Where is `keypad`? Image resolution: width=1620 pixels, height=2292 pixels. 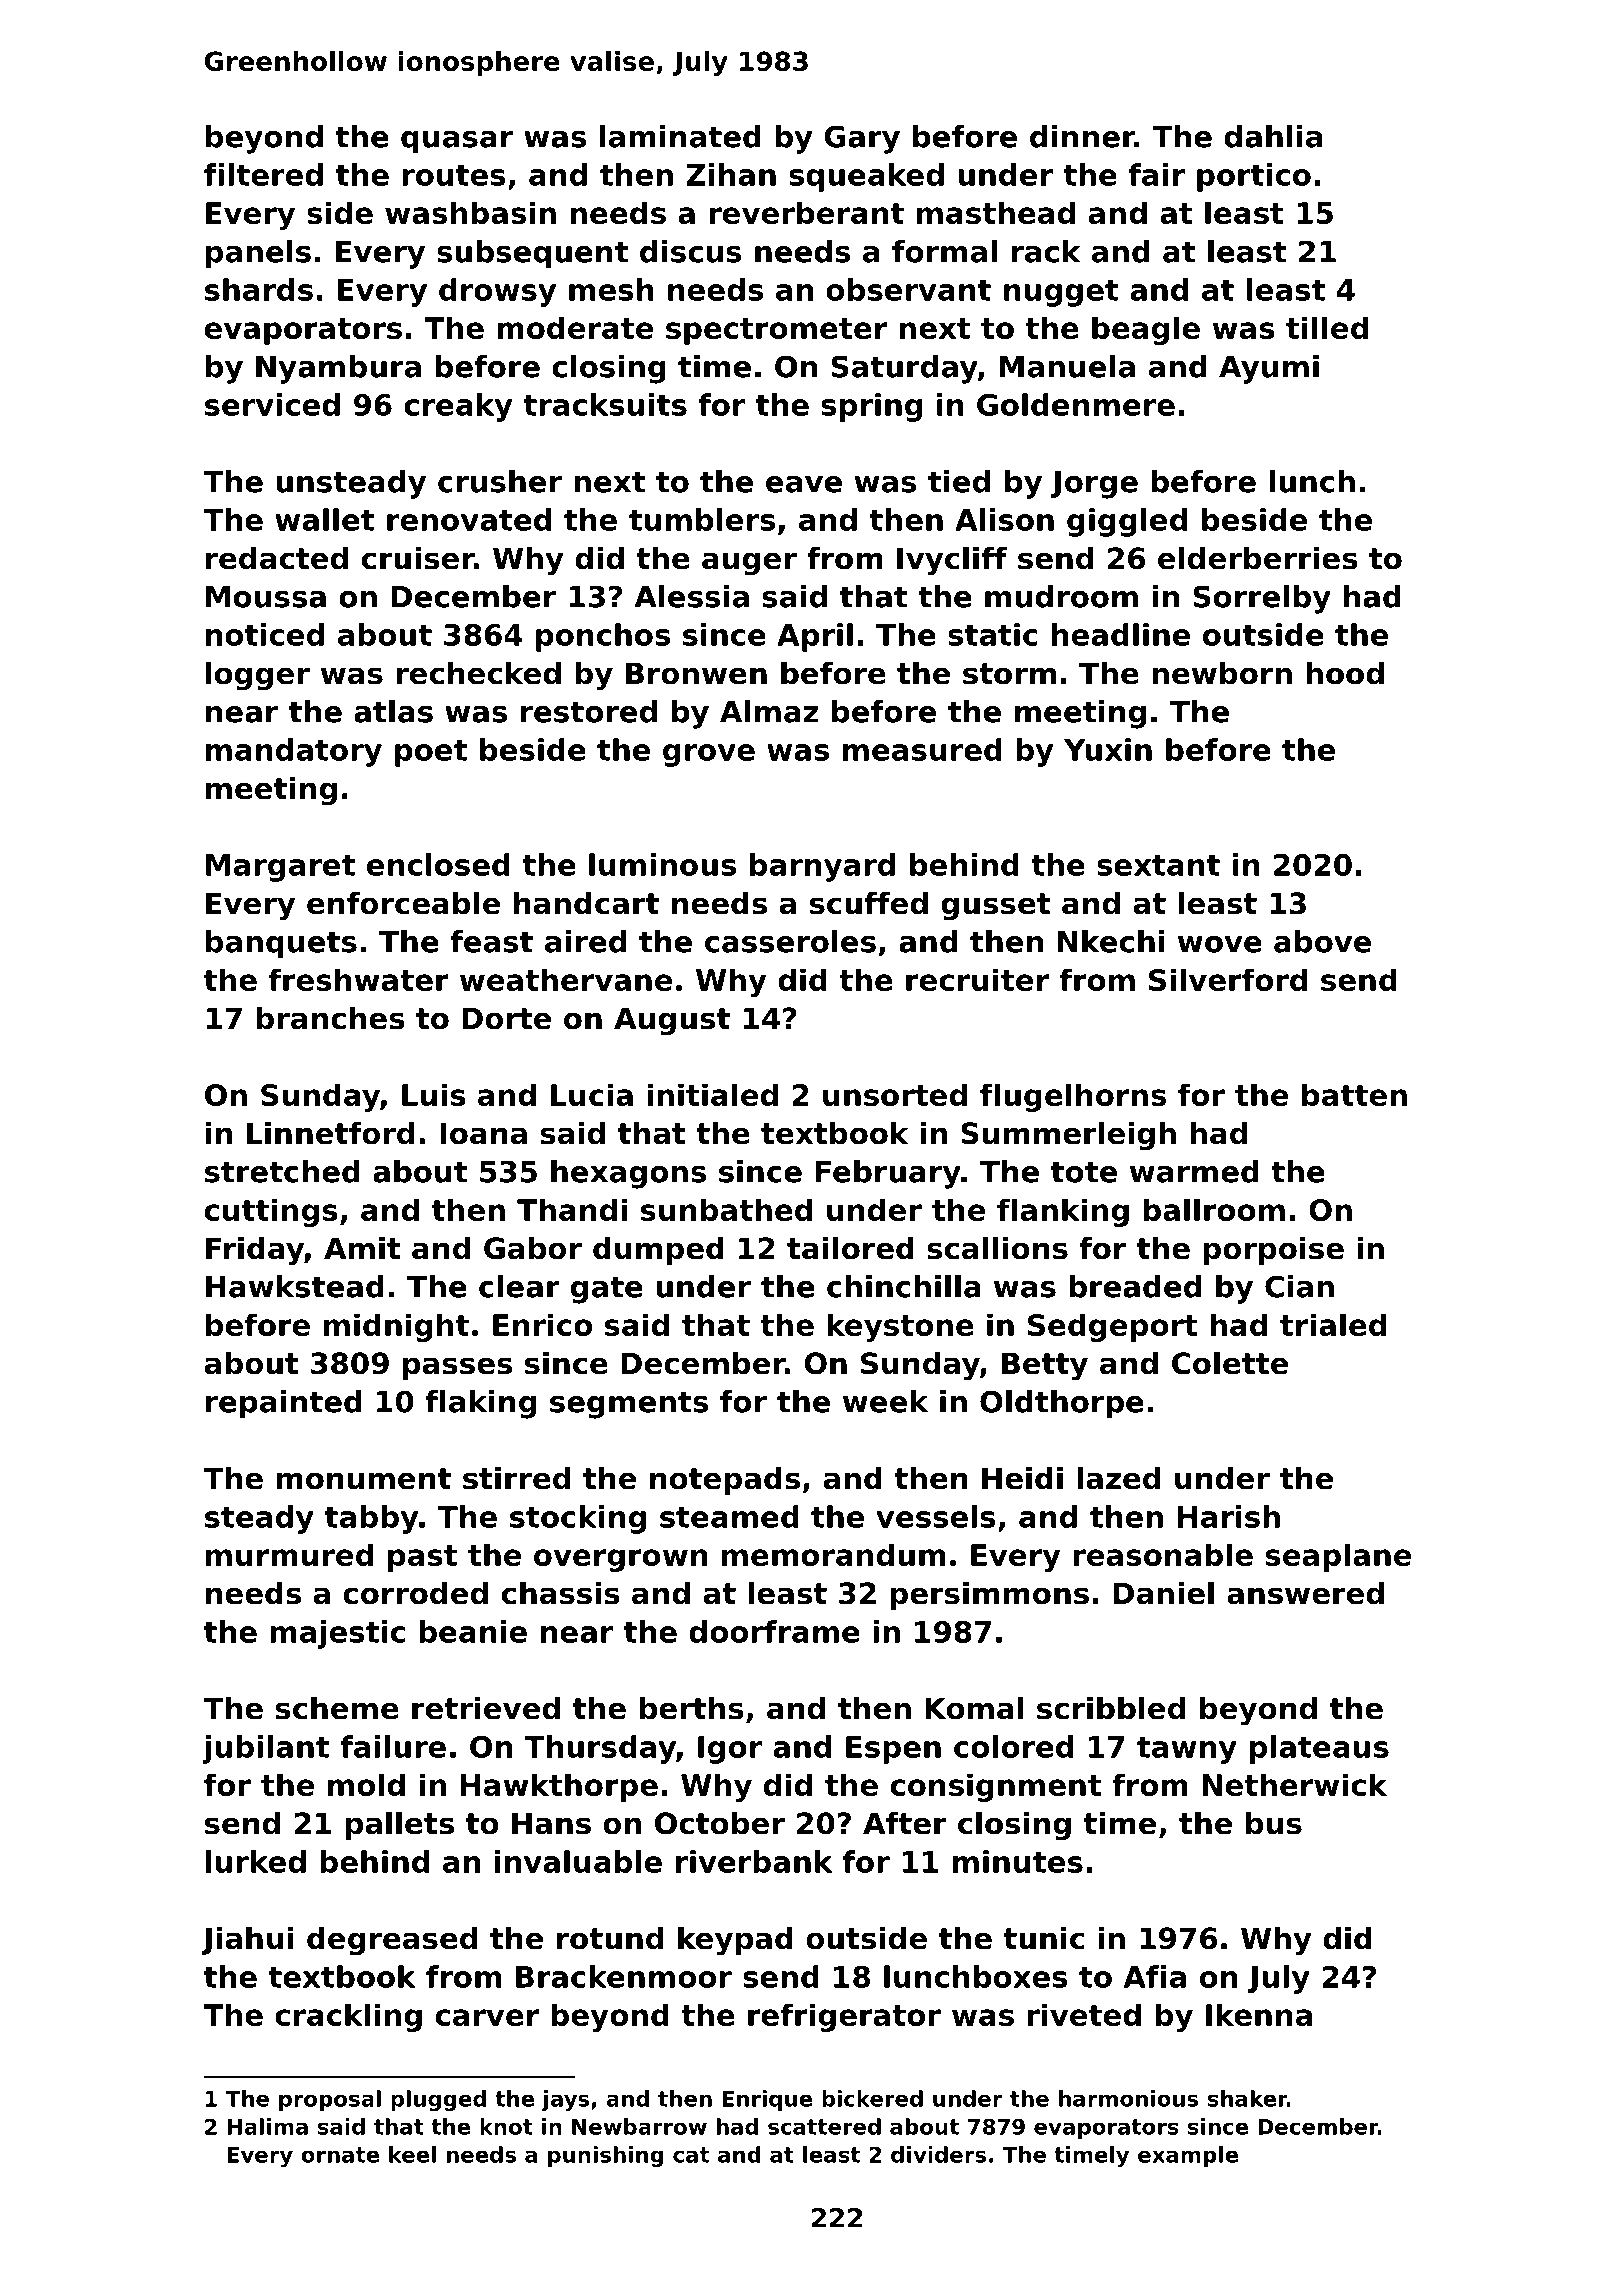 keypad is located at coordinates (735, 1941).
